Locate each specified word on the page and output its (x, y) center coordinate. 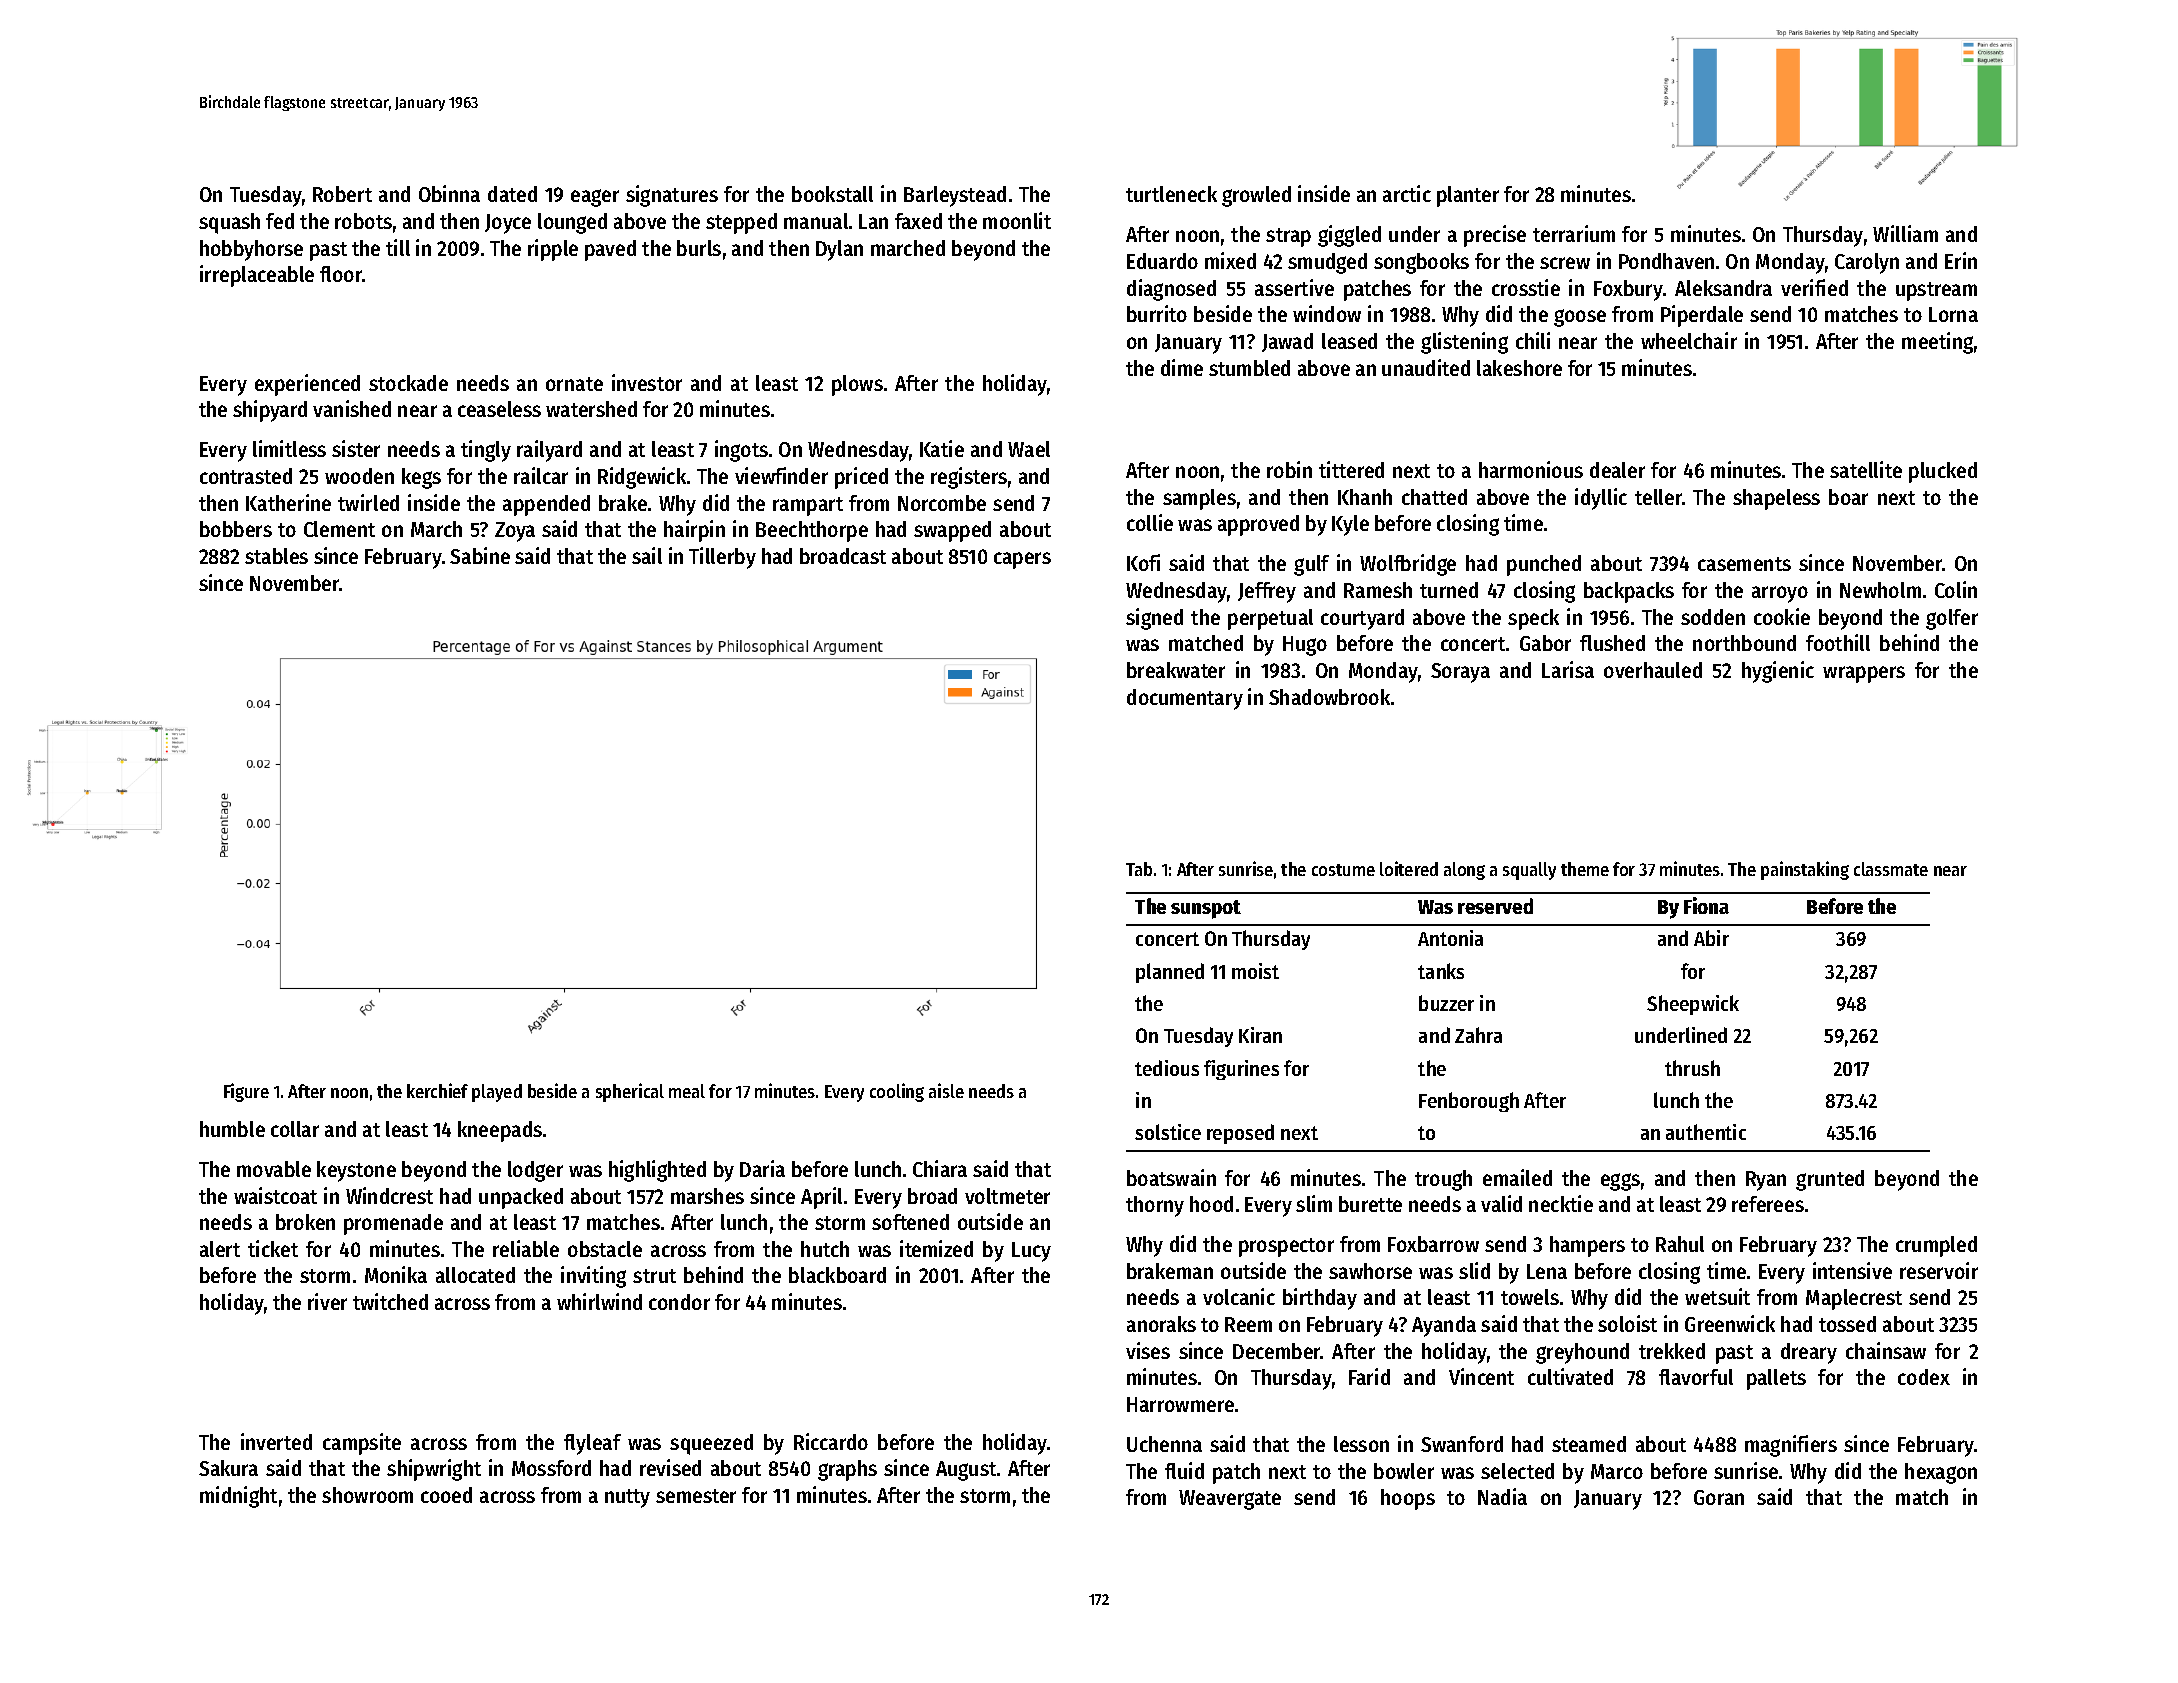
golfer (1952, 619)
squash (229, 223)
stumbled (1249, 368)
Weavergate (1230, 1500)
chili (1533, 340)
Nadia (1502, 1496)
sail (647, 555)
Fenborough (1469, 1102)
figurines (1241, 1070)
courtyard (1362, 619)
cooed (446, 1495)
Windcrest (389, 1195)
